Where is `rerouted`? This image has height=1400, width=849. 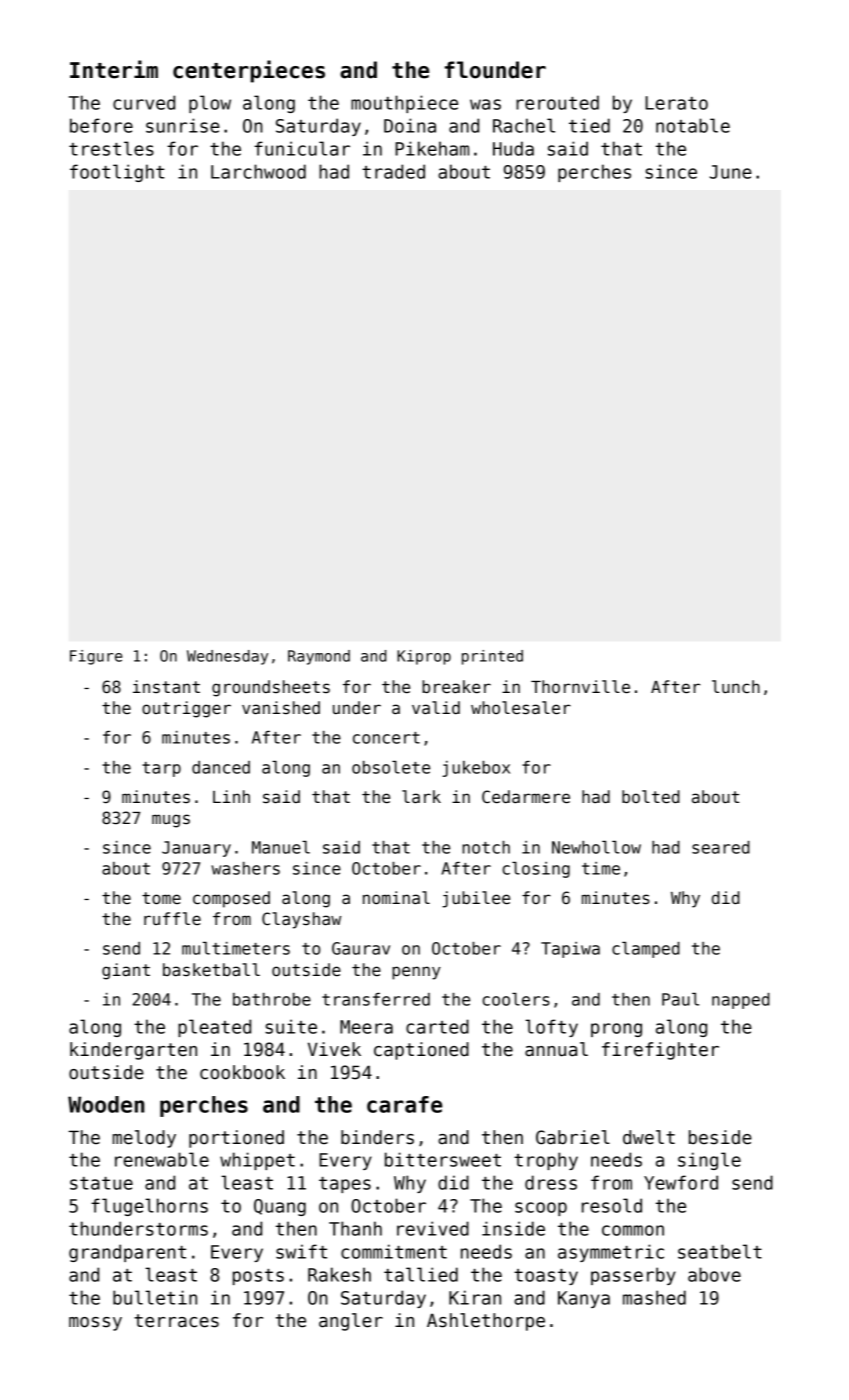 rerouted is located at coordinates (557, 102).
